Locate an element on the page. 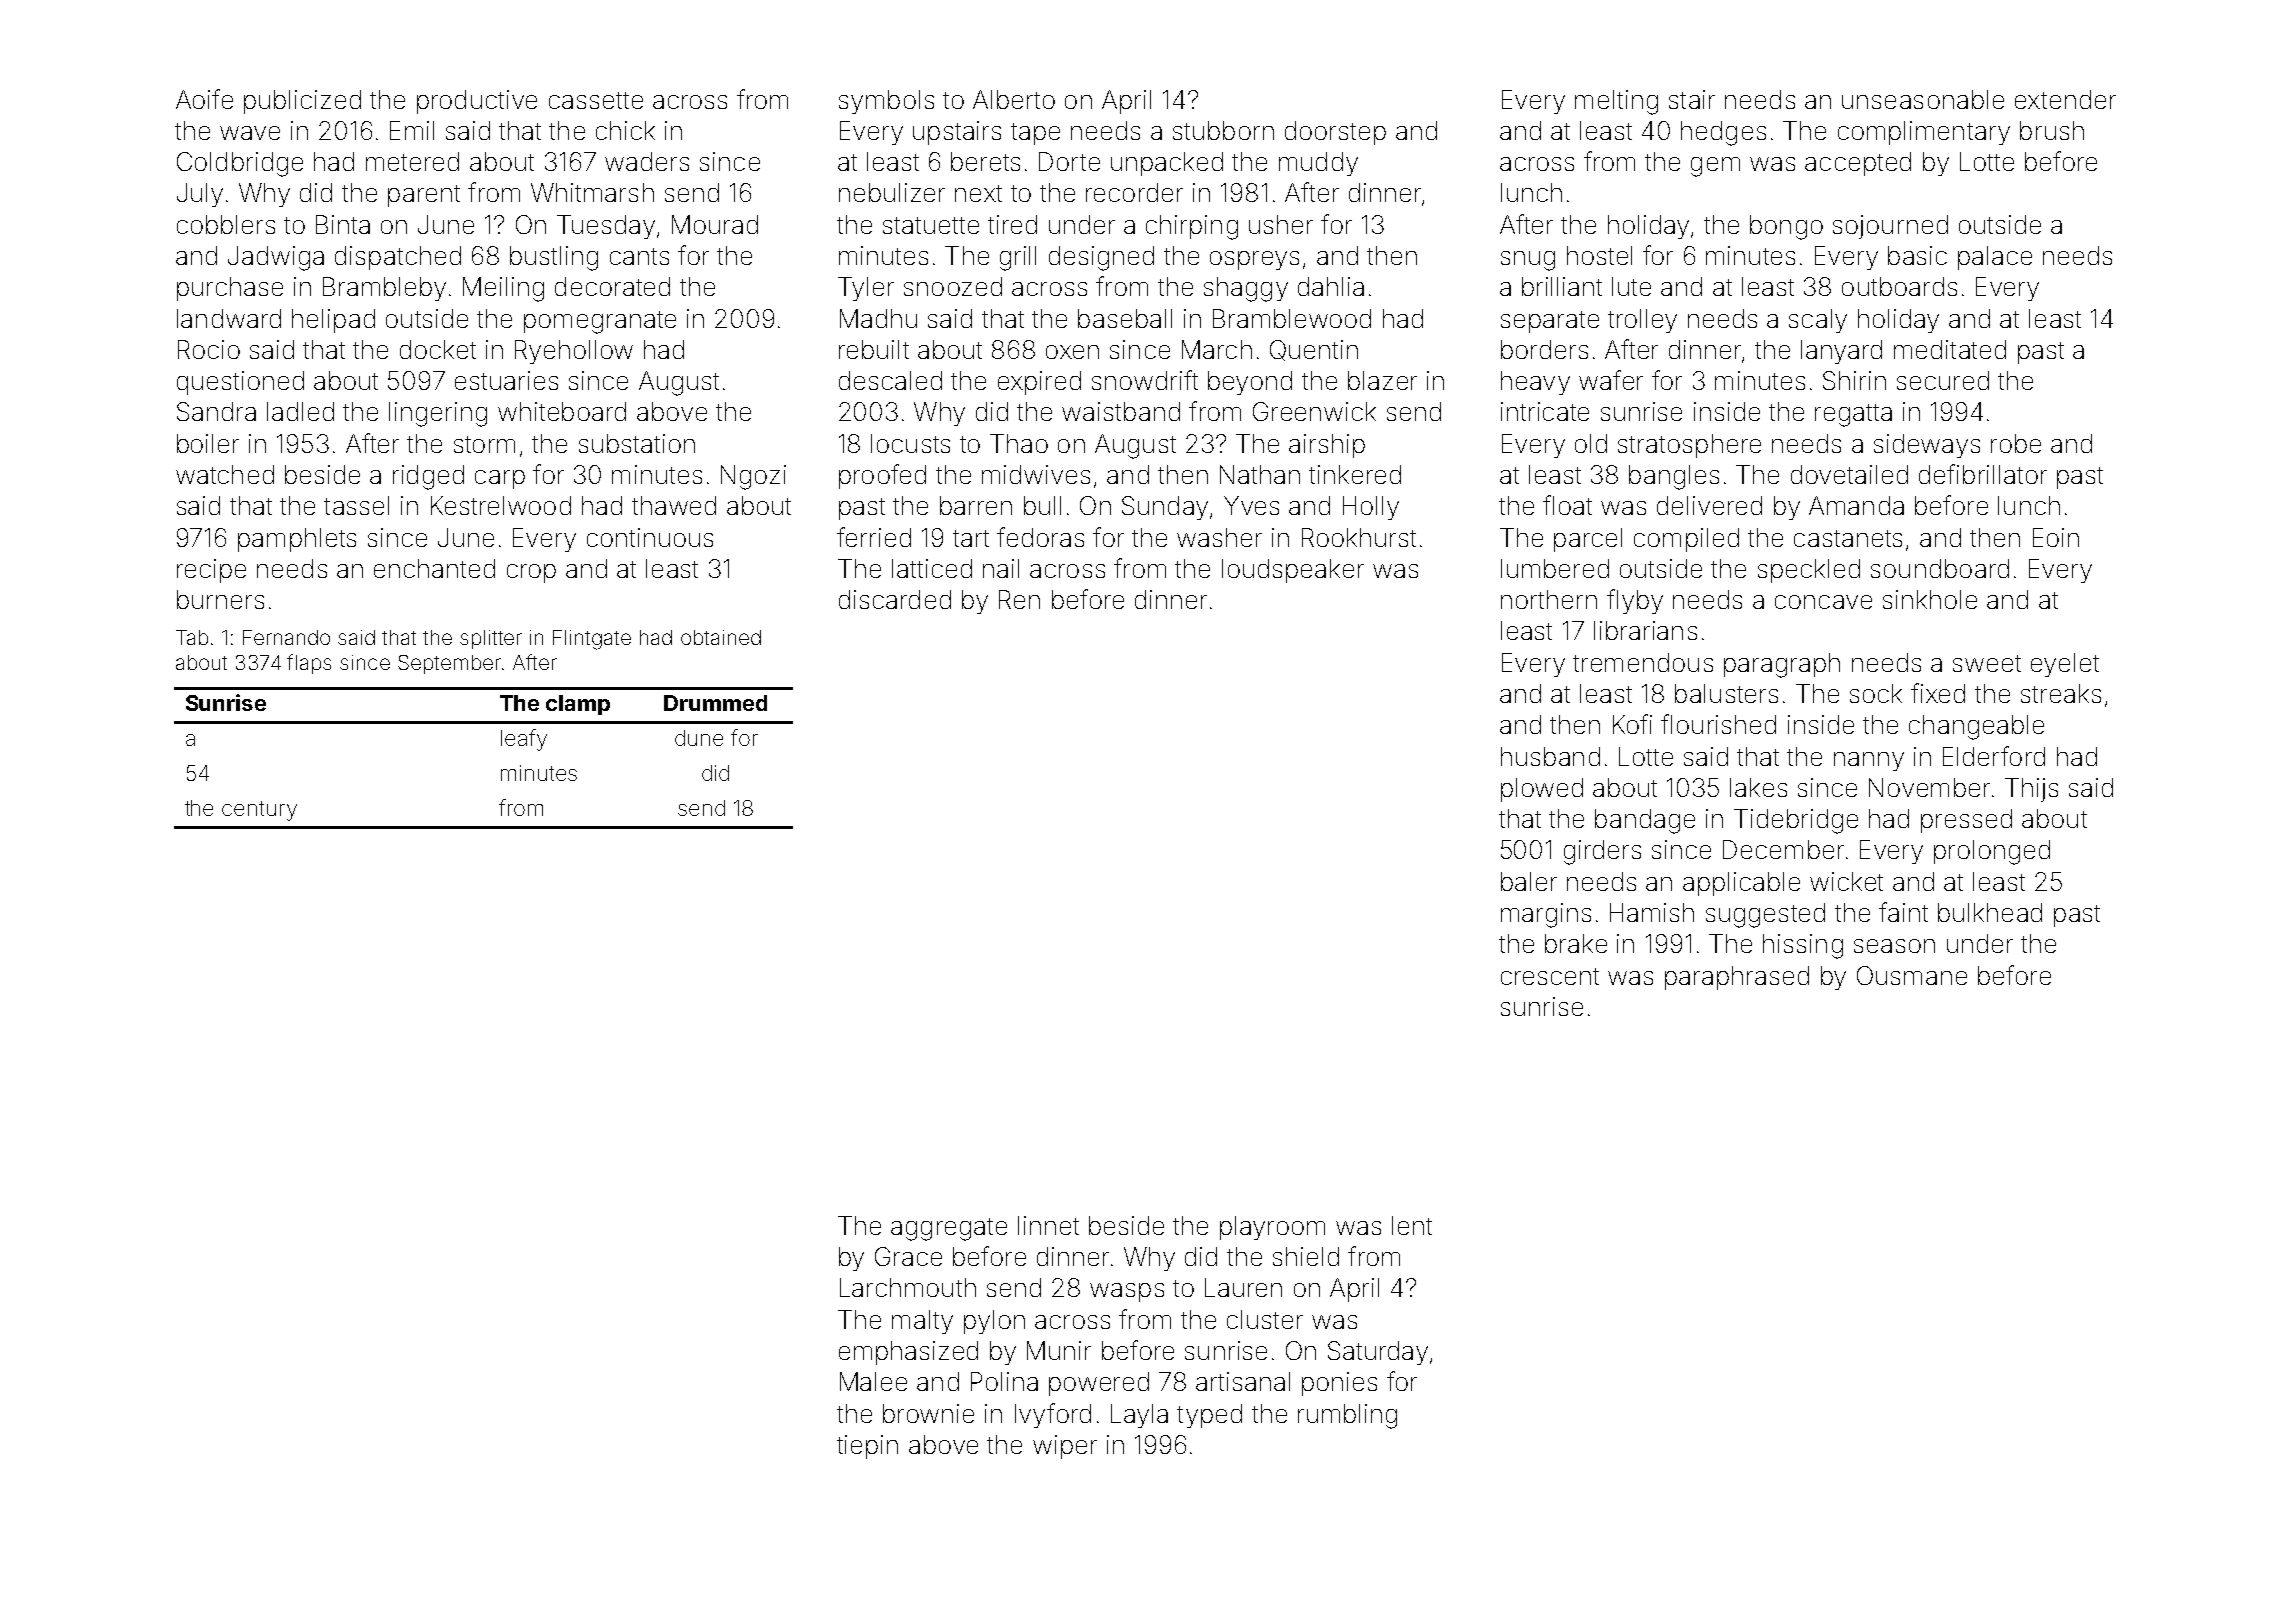 Image resolution: width=2292 pixels, height=1620 pixels. tinkered is located at coordinates (1355, 474).
